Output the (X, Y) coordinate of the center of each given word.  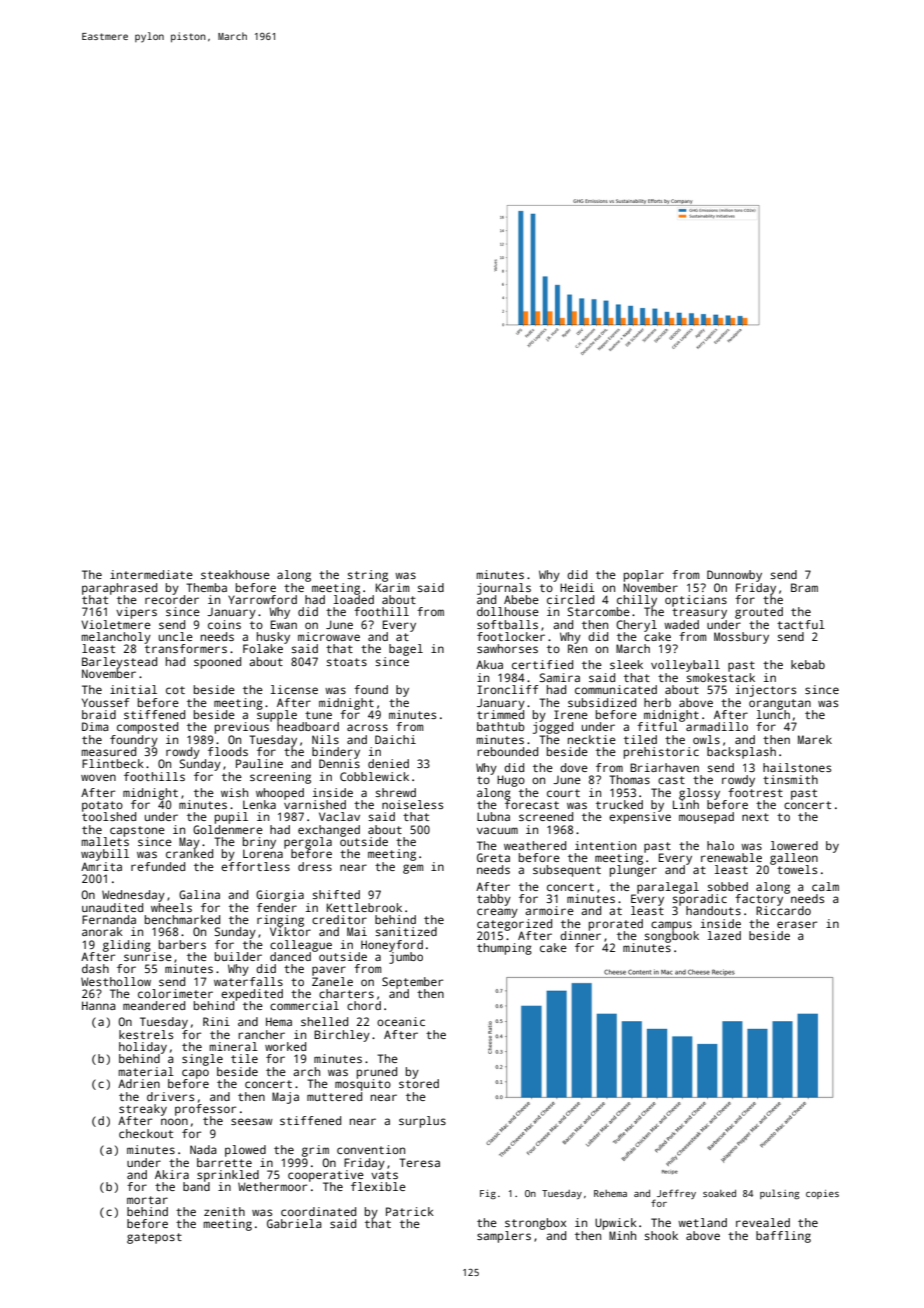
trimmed (500, 714)
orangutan (780, 704)
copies (822, 1194)
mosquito (363, 1085)
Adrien (139, 1083)
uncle (176, 636)
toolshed (109, 816)
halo (720, 845)
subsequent (567, 871)
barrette (224, 1162)
